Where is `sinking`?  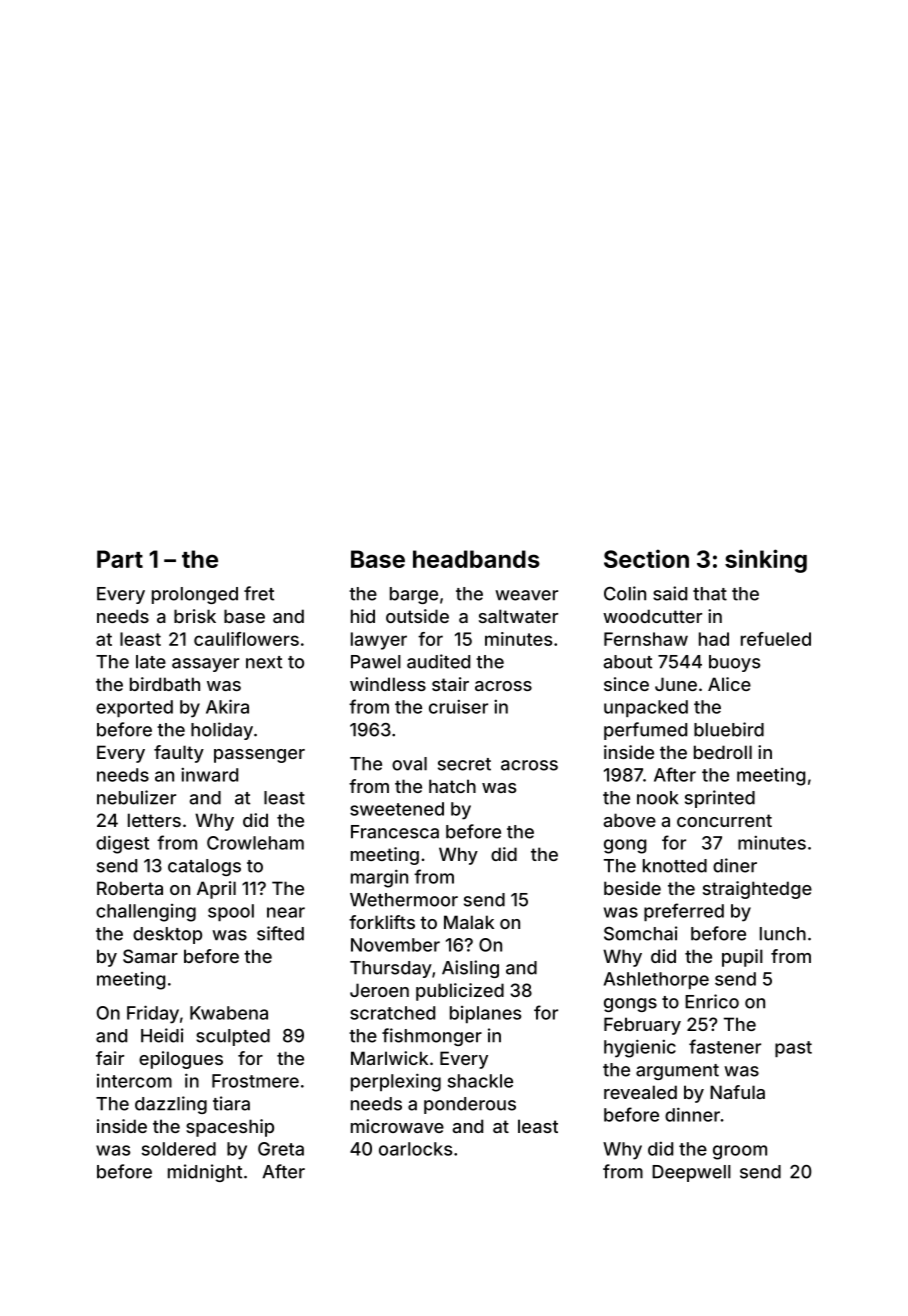
sinking is located at coordinates (766, 561).
